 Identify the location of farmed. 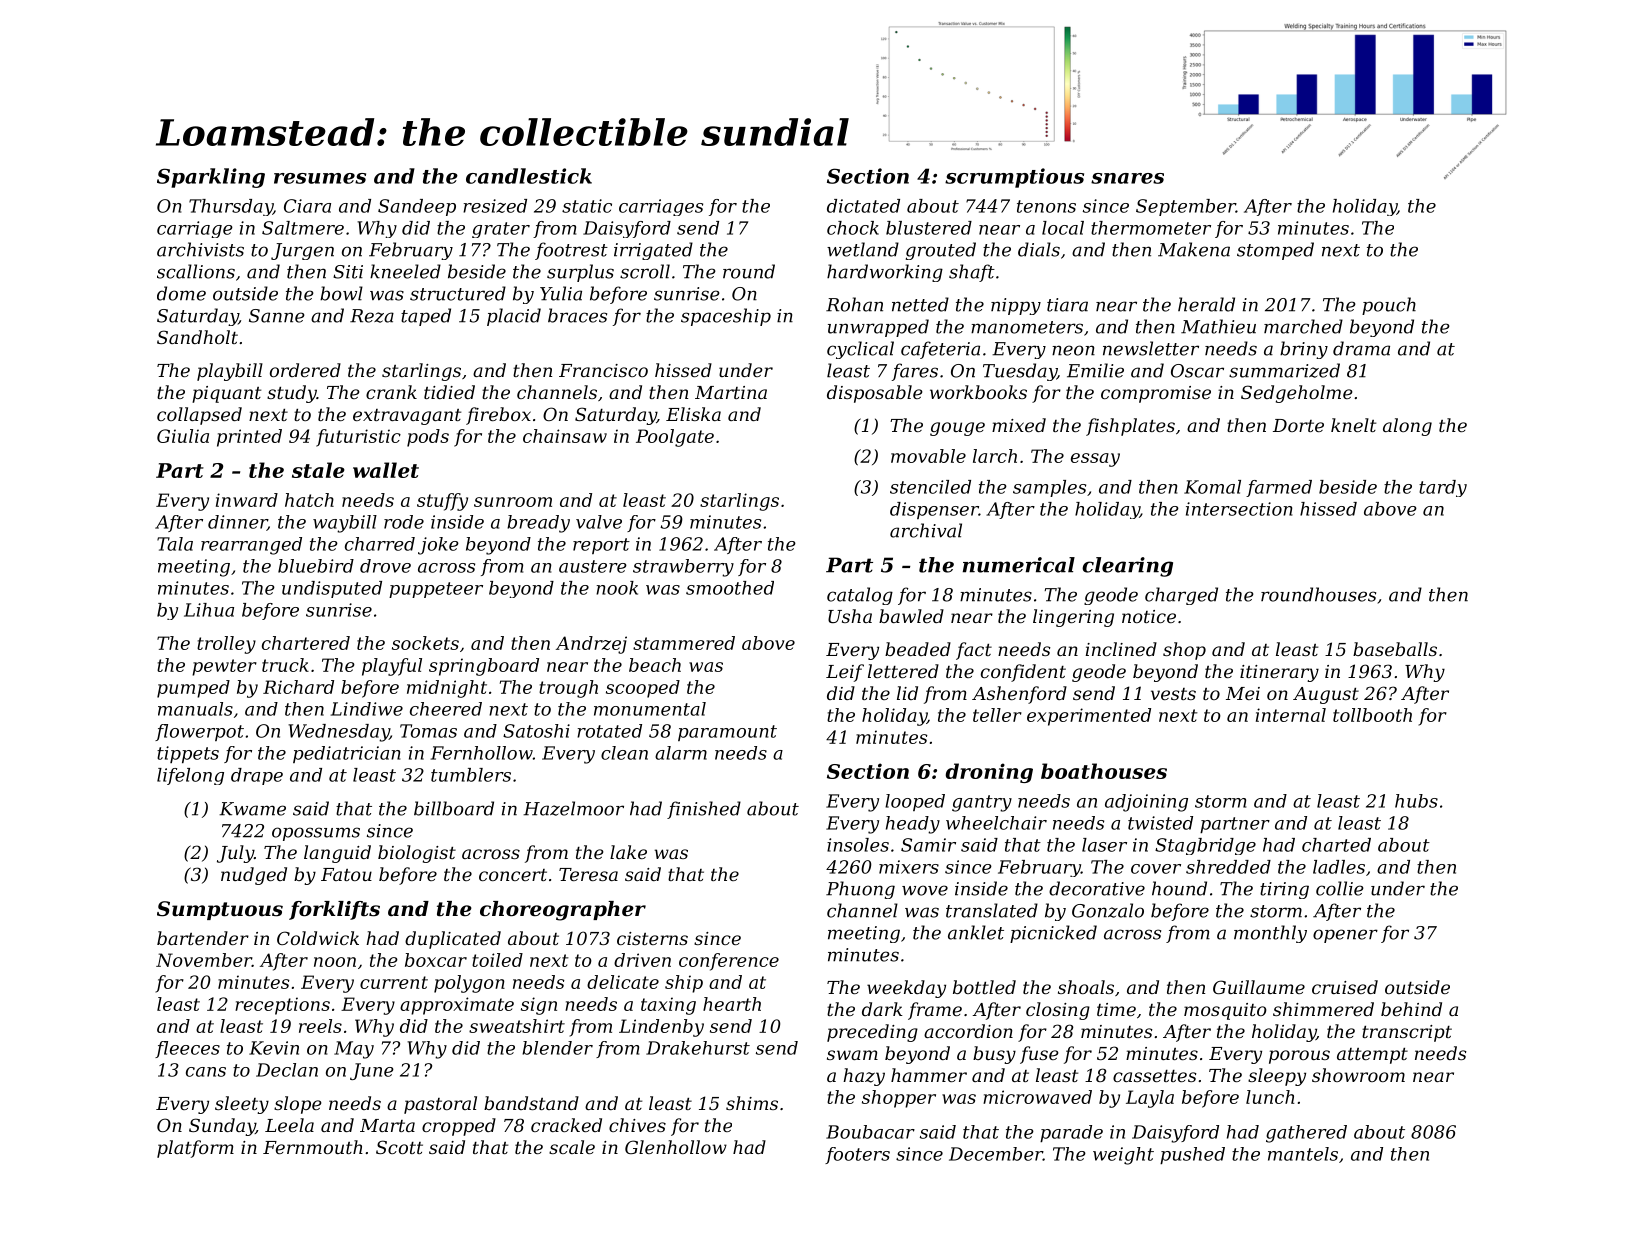
(1279, 488).
